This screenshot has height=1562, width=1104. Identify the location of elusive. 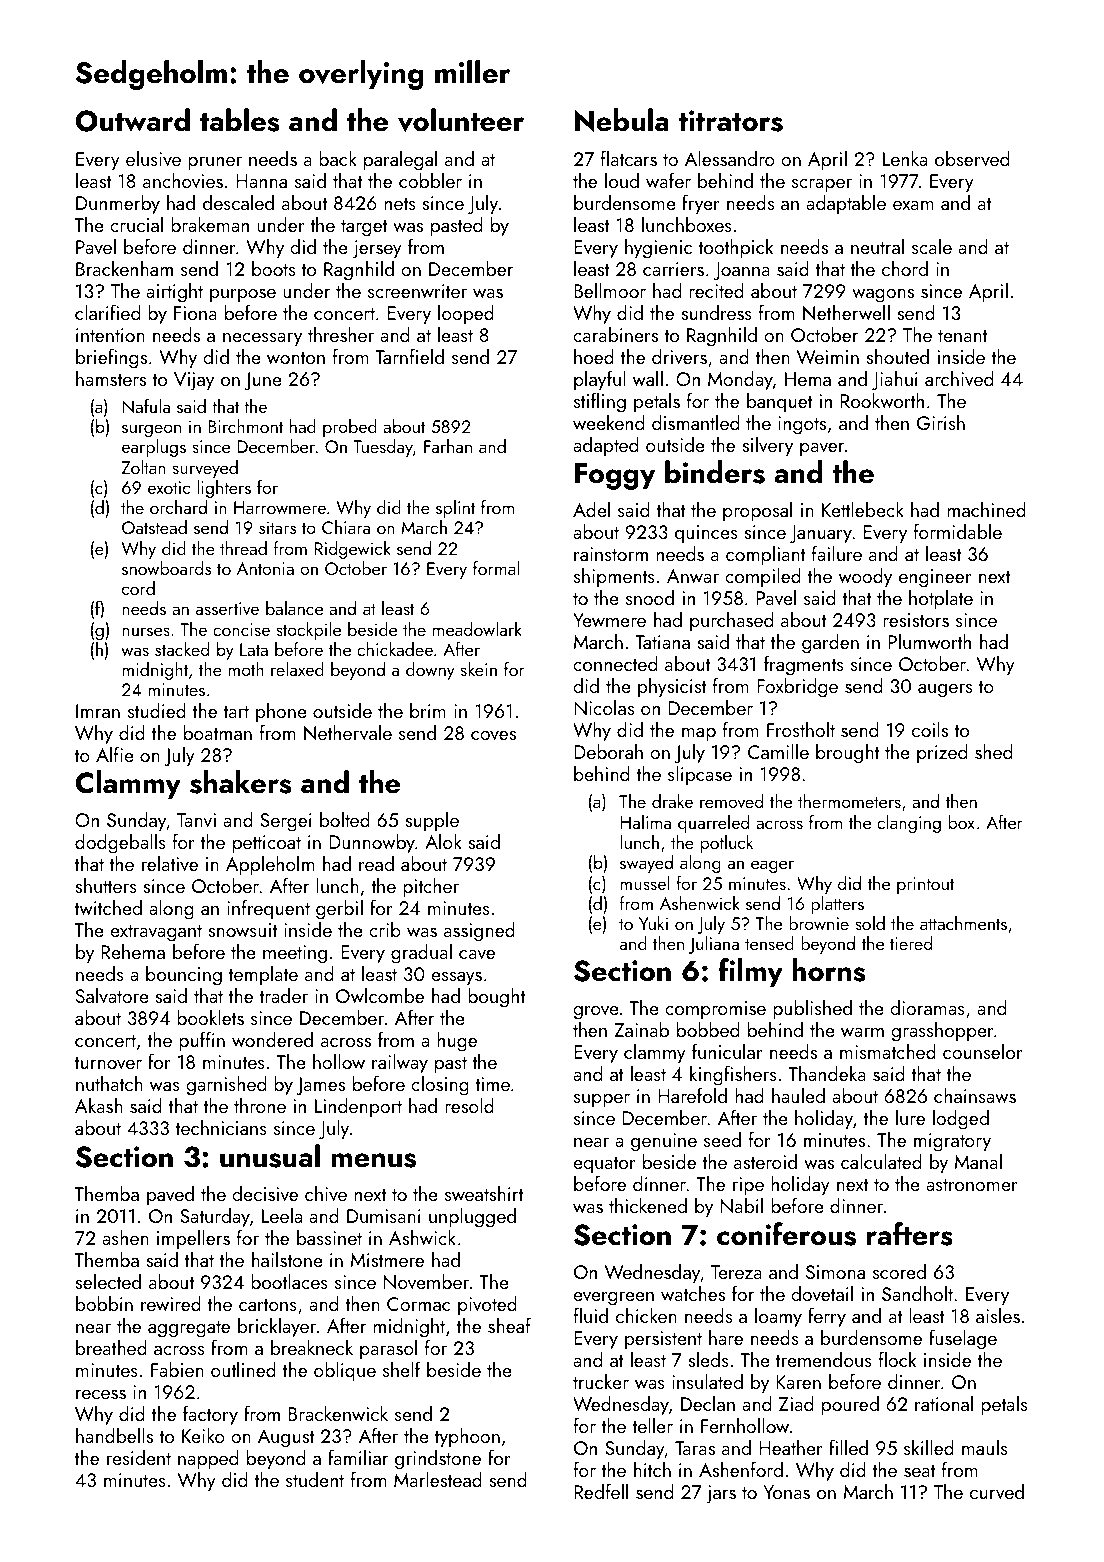
(153, 158).
